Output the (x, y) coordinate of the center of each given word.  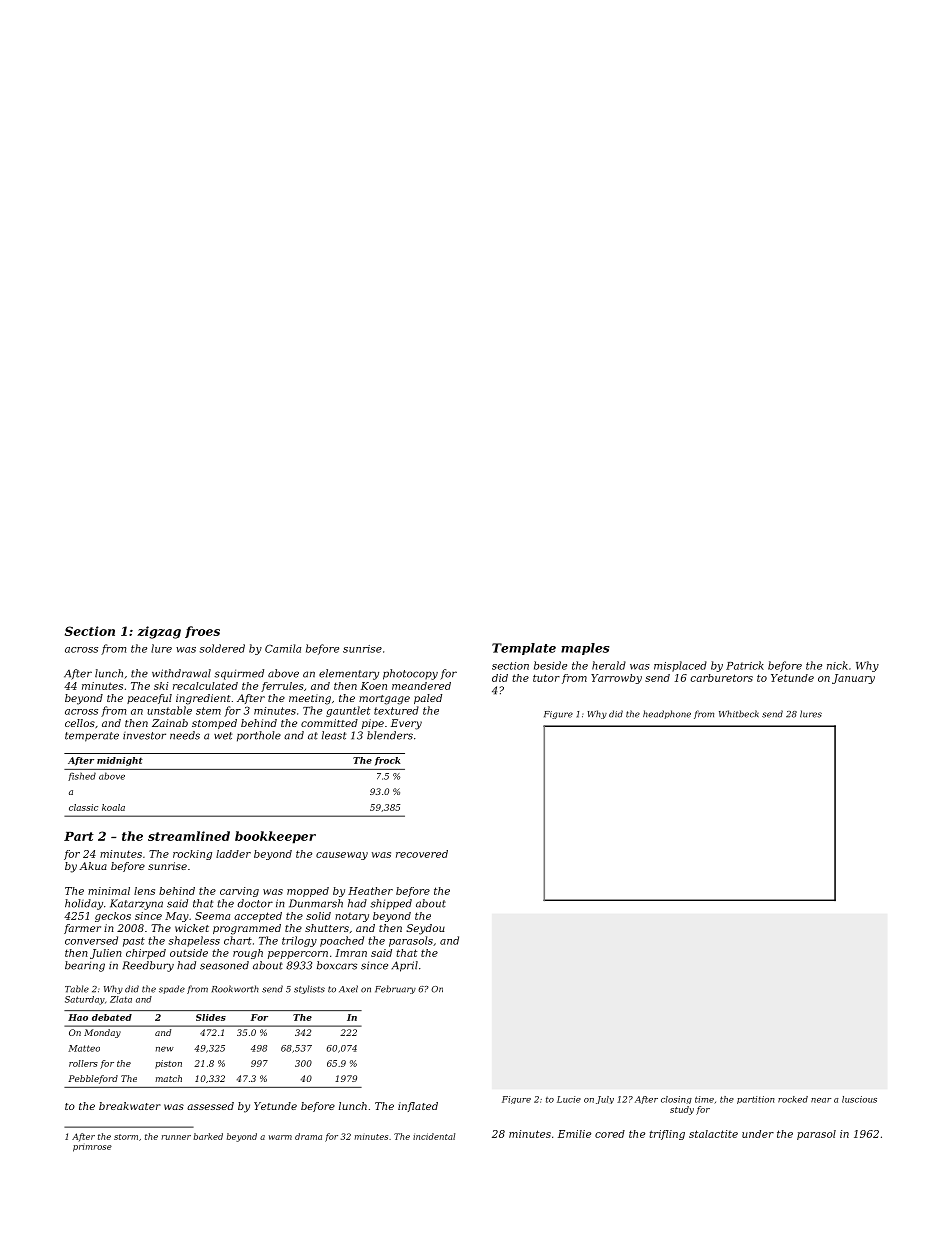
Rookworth (235, 989)
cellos (80, 723)
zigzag (159, 632)
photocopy (410, 674)
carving (239, 892)
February (395, 989)
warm (280, 1137)
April (405, 966)
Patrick (745, 665)
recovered (422, 854)
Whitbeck (739, 714)
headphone (667, 714)
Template (524, 649)
